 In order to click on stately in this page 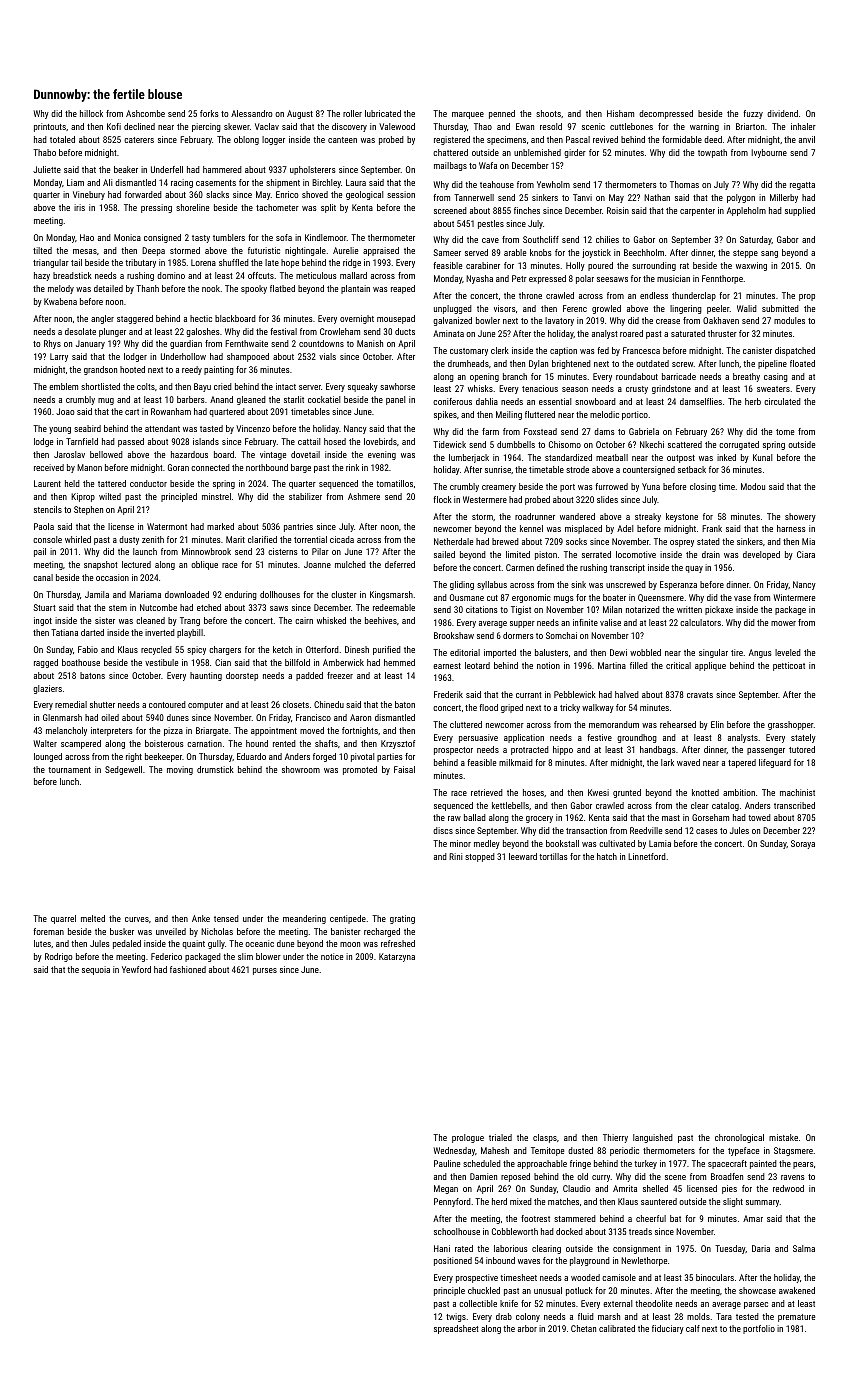, I will do `click(803, 738)`.
